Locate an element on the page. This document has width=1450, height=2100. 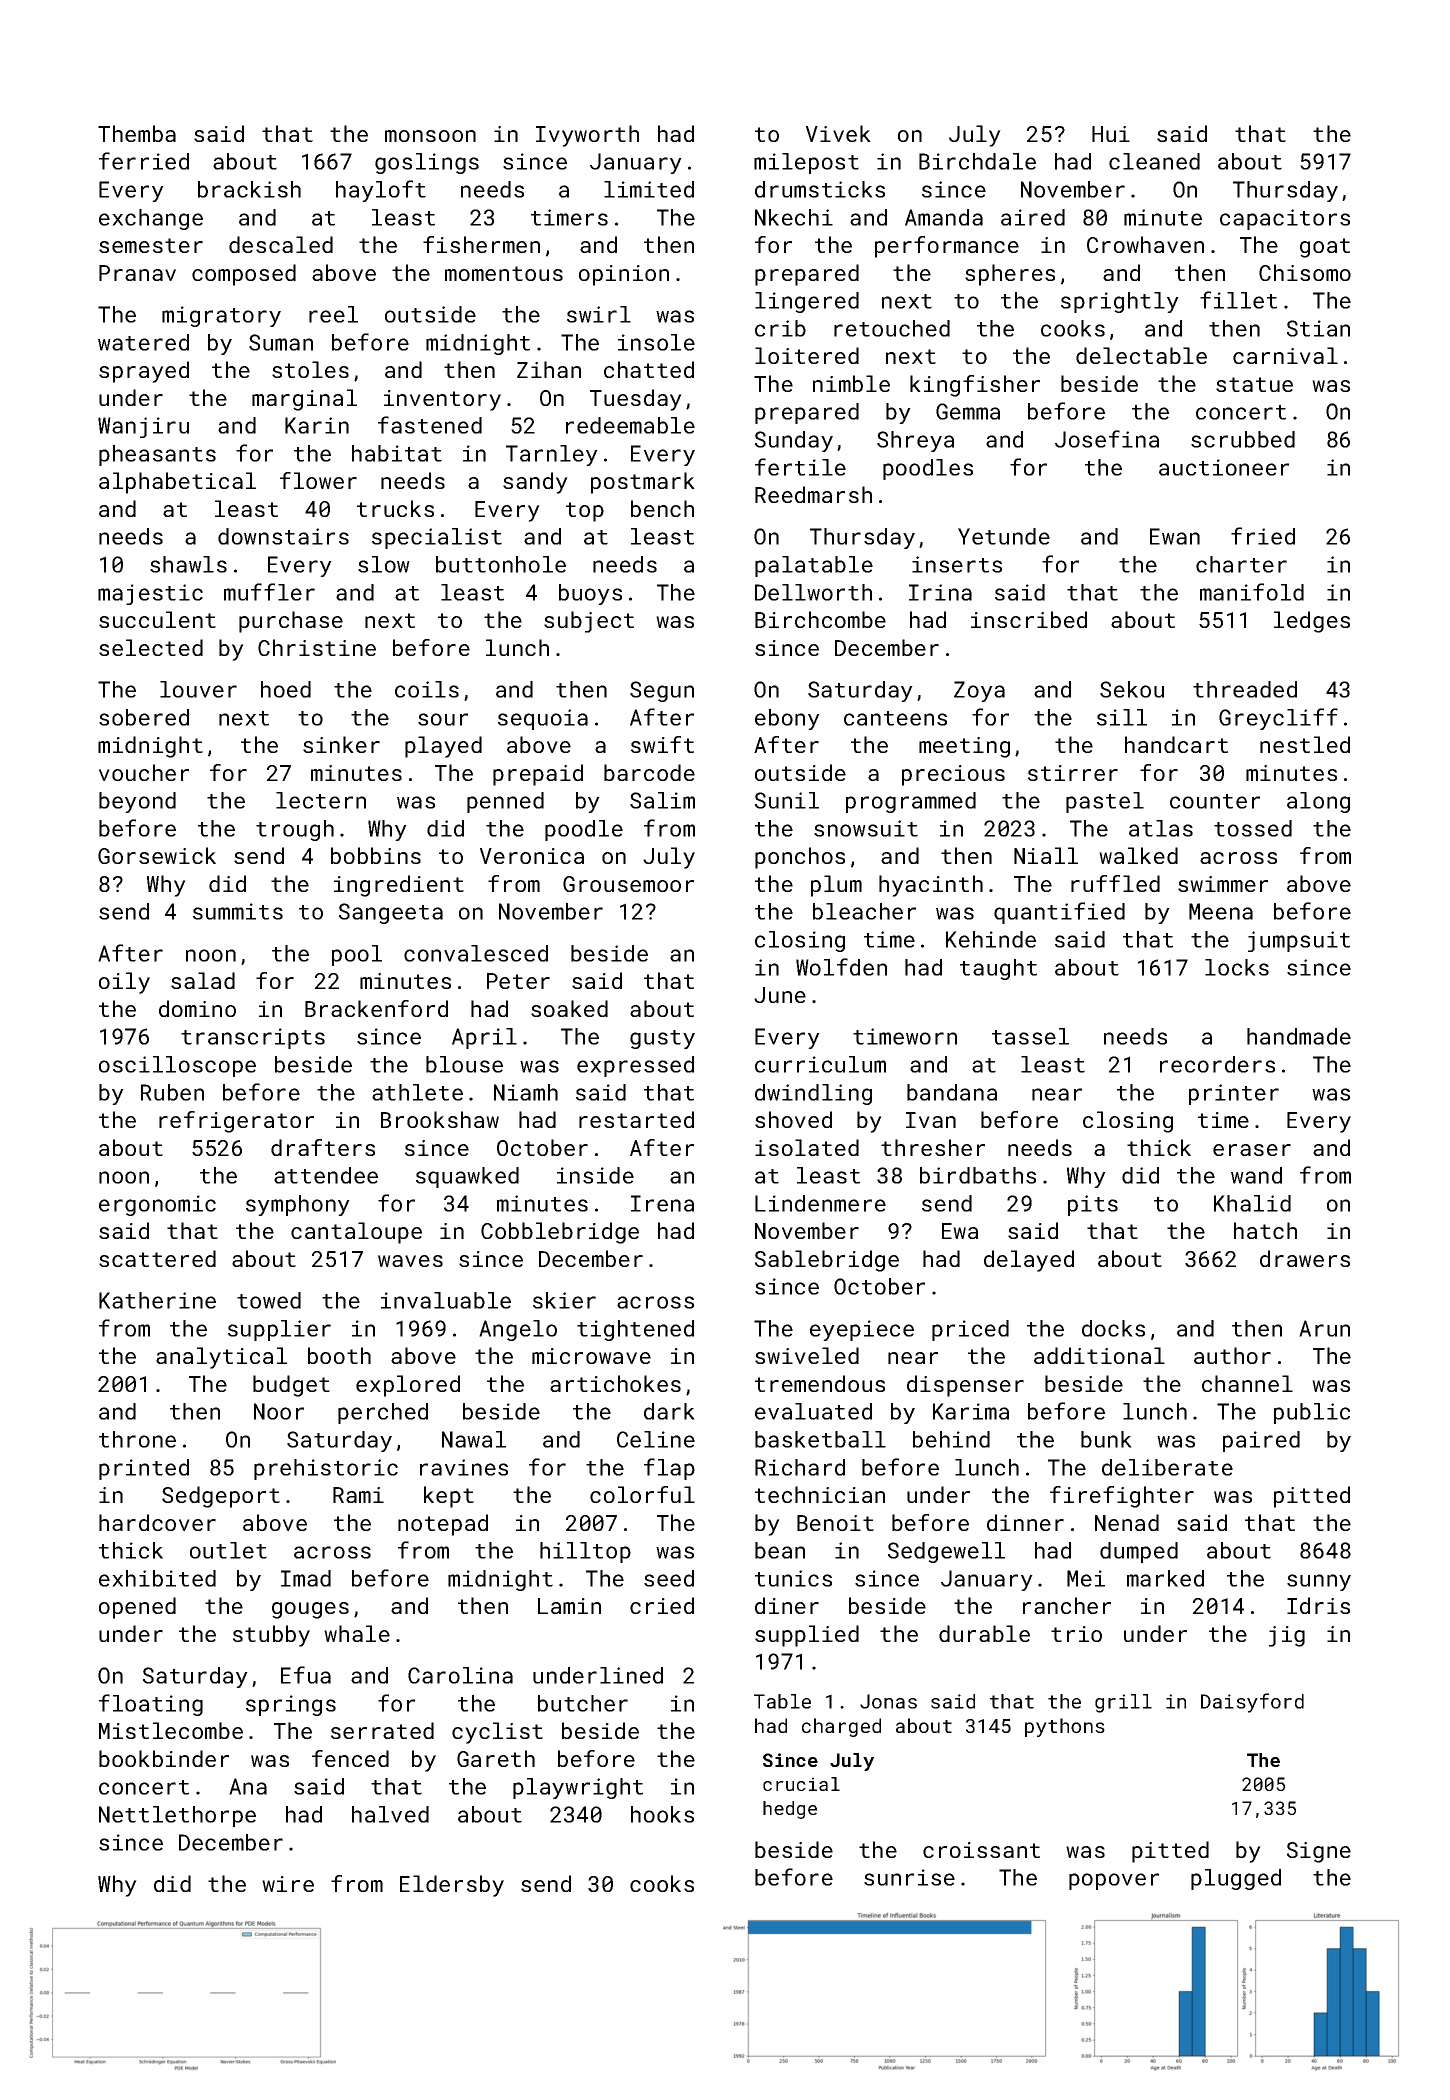
Hui is located at coordinates (1111, 134).
